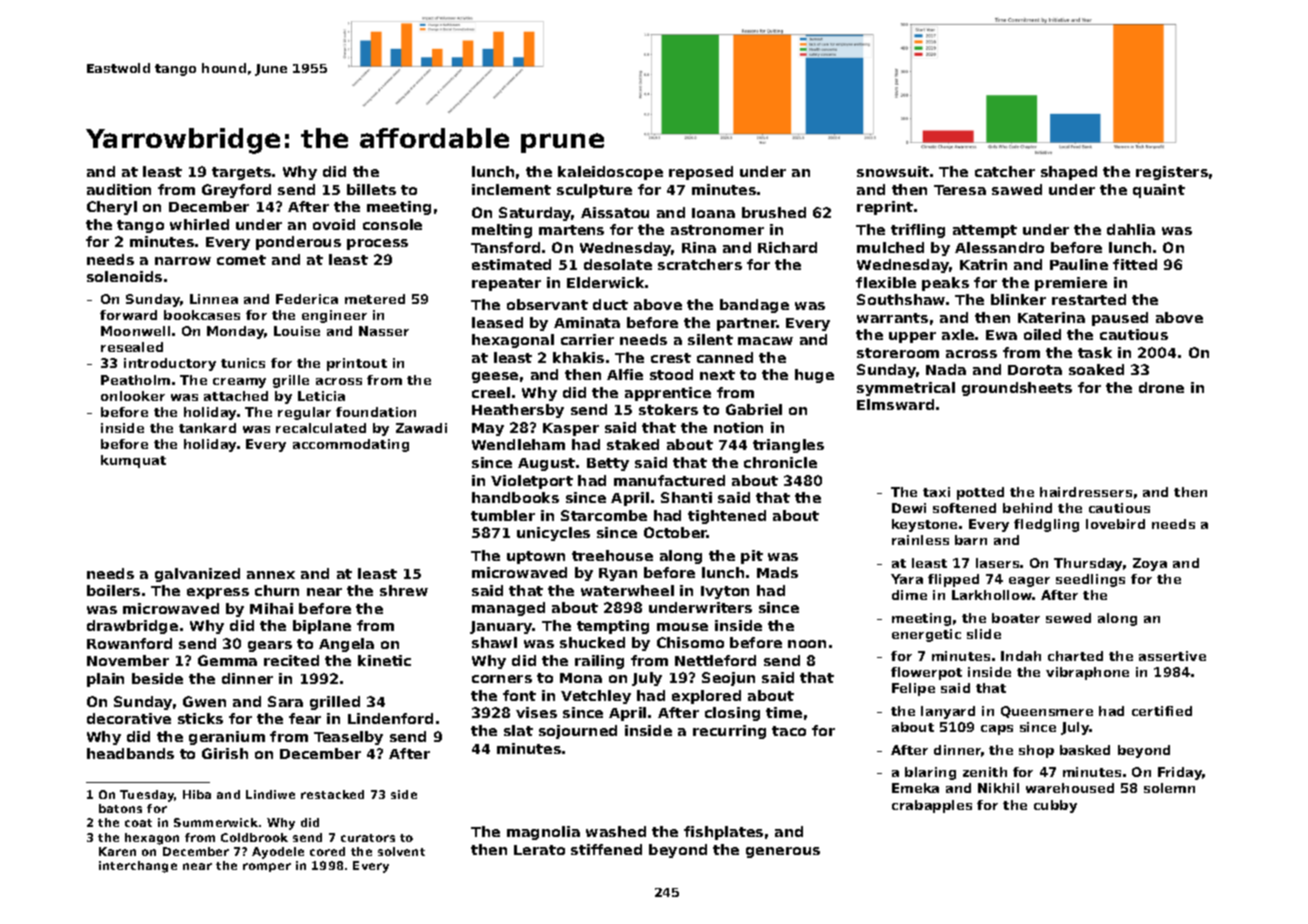  Describe the element at coordinates (783, 852) in the page. I see `generous` at that location.
